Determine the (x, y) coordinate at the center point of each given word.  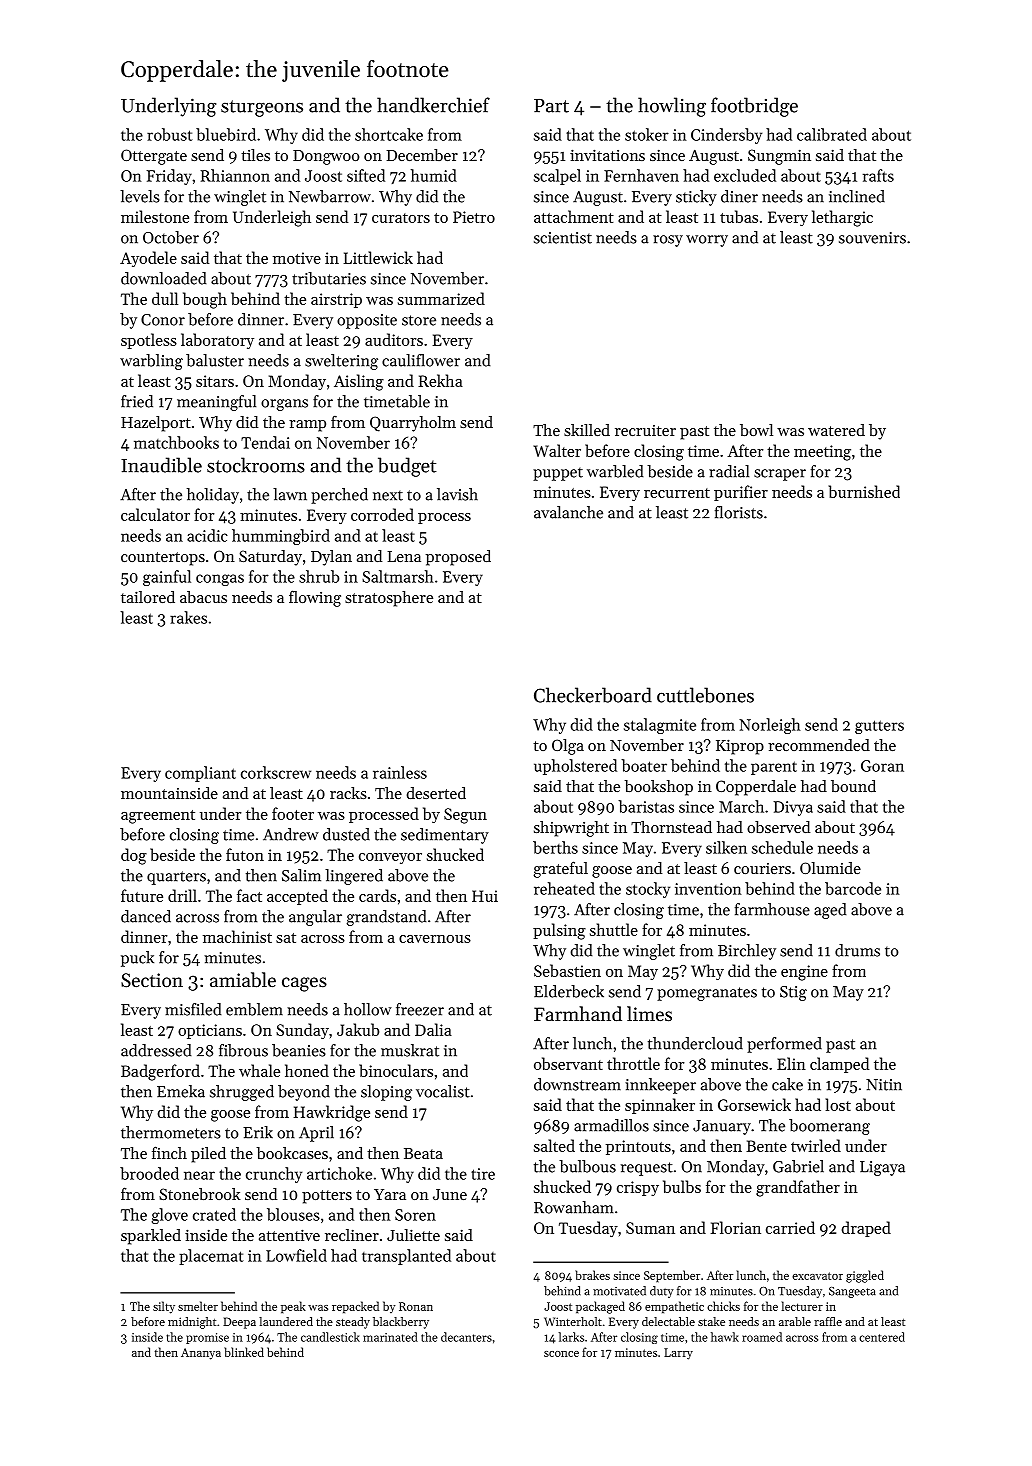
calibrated (832, 134)
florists (739, 512)
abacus (203, 597)
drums (857, 950)
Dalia (433, 1029)
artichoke (339, 1173)
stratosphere (389, 599)
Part (551, 106)
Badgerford (160, 1072)
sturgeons (262, 108)
